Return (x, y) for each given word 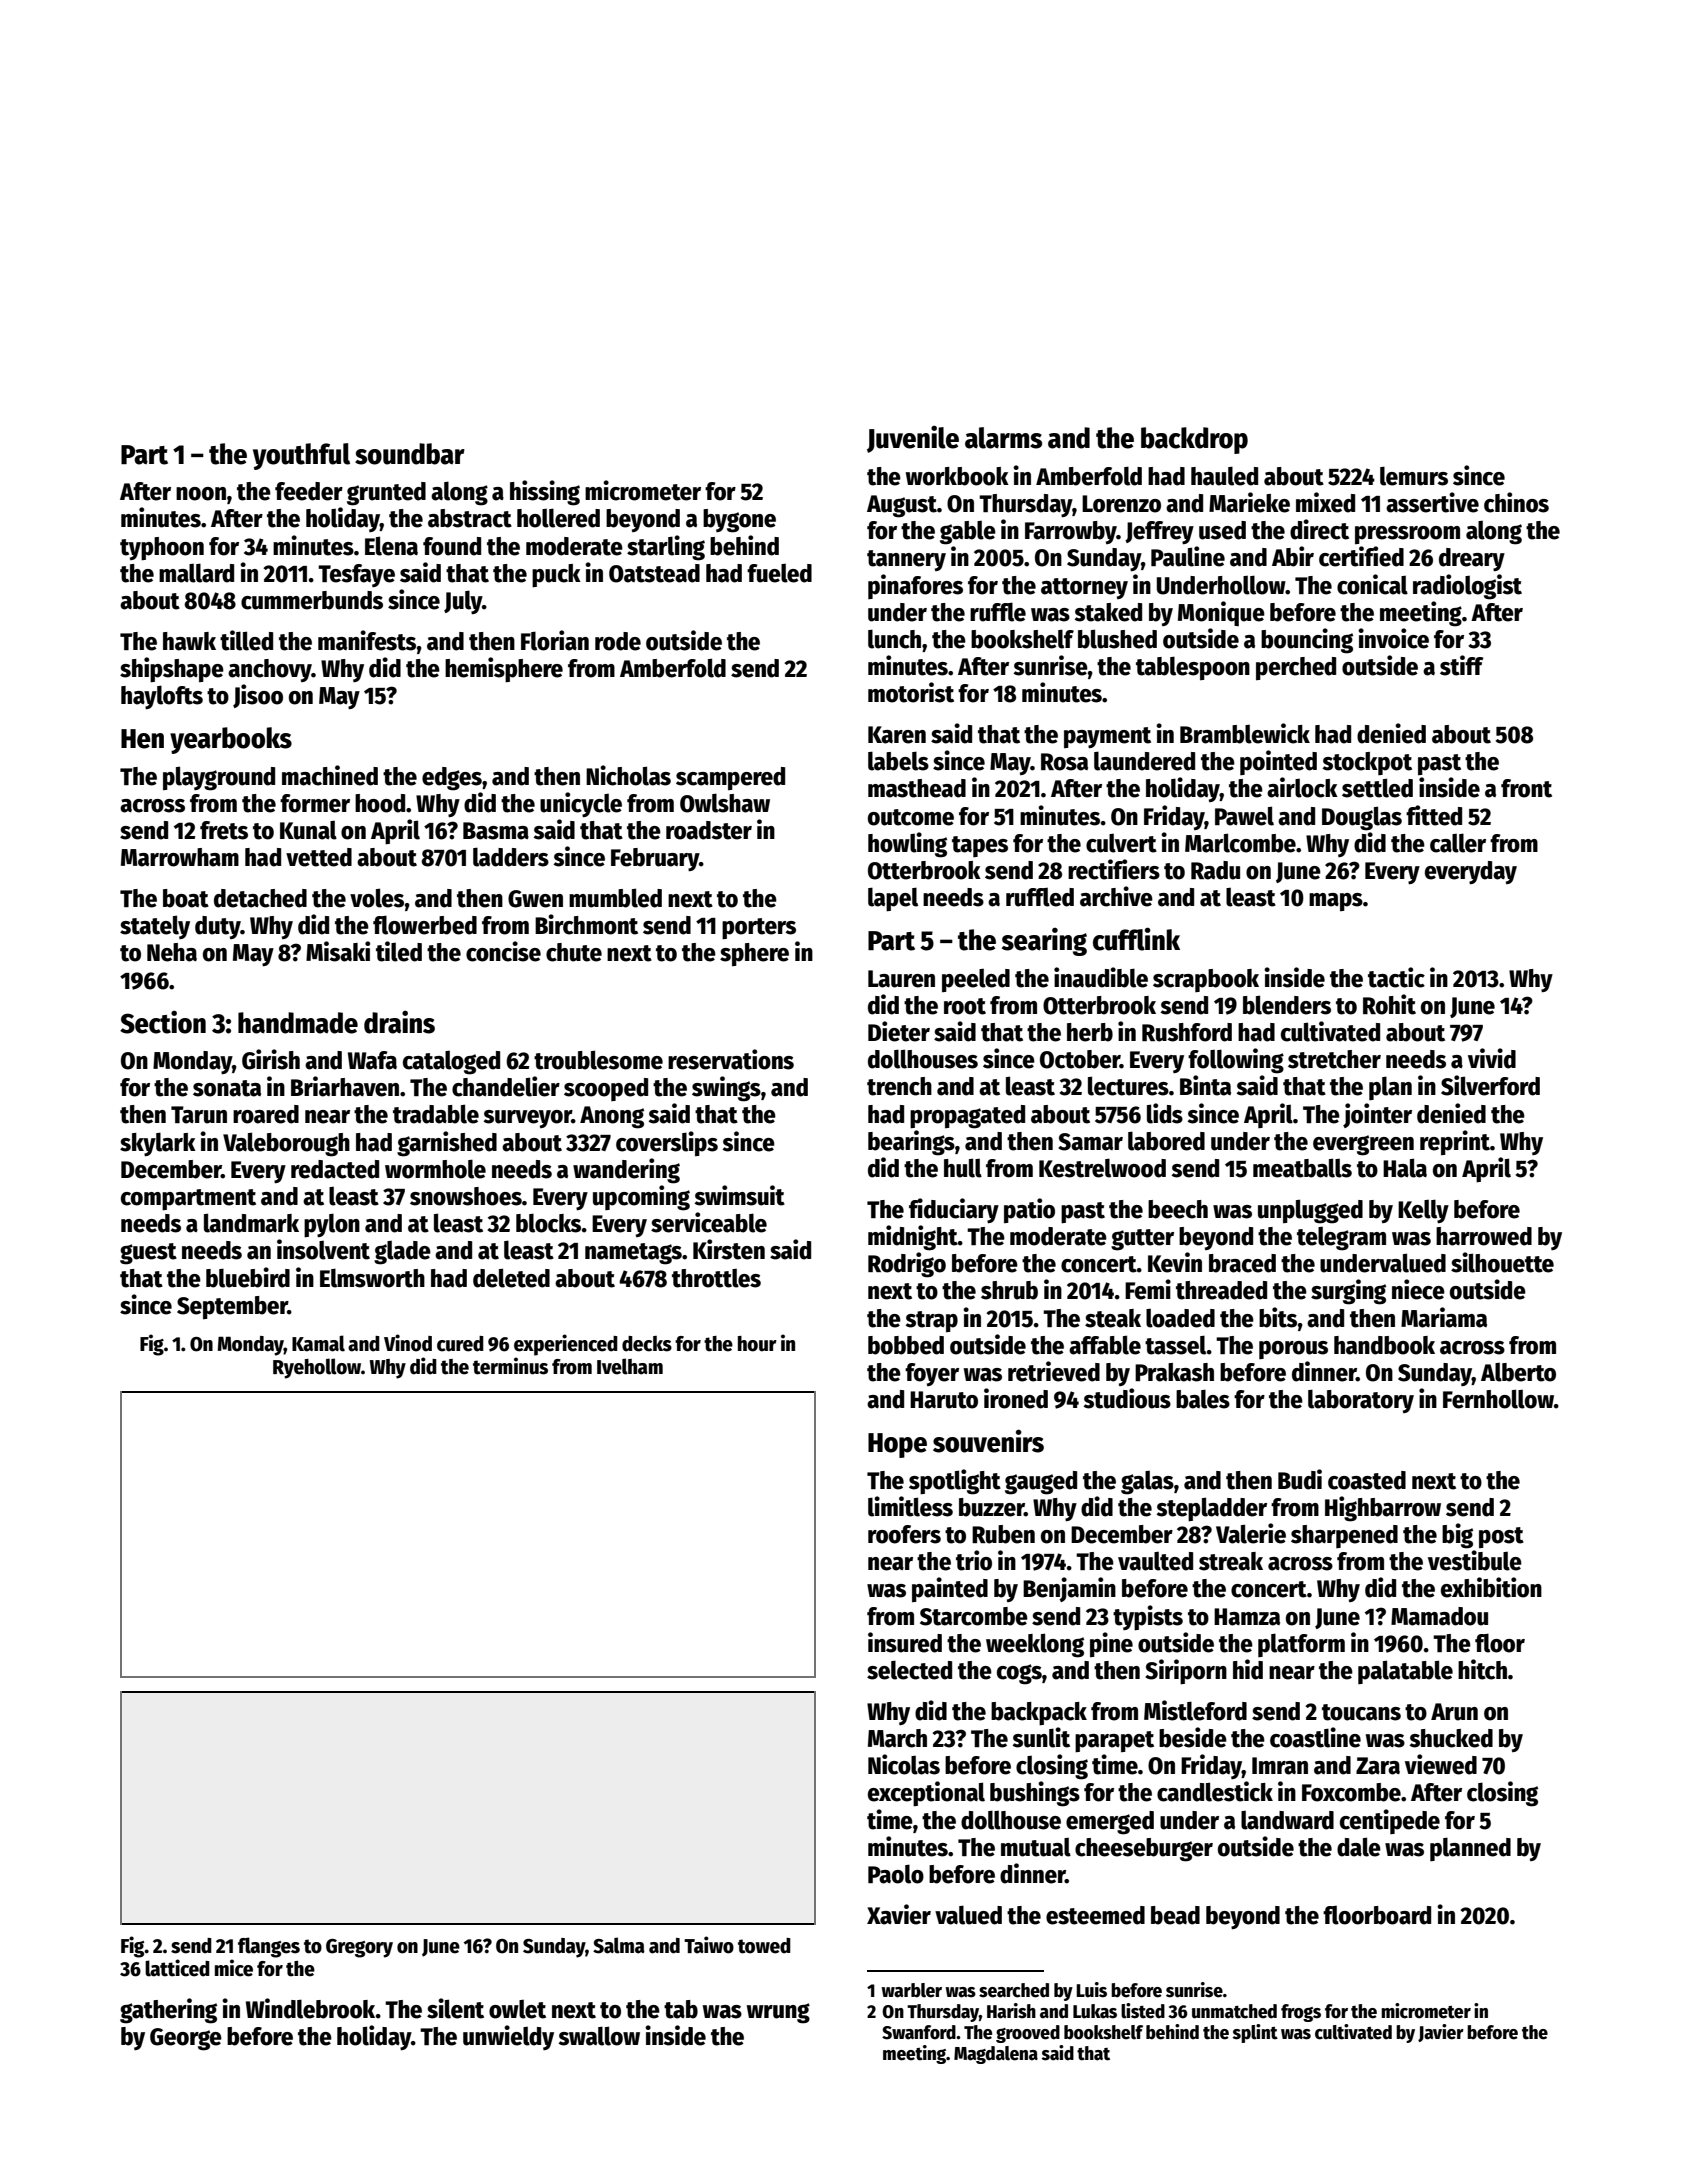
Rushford (1187, 1032)
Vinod (408, 1343)
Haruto (944, 1400)
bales (1203, 1399)
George (186, 2039)
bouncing (1307, 641)
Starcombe (974, 1616)
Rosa (1064, 762)
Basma (496, 831)
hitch (1482, 1669)
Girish (271, 1059)
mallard (196, 573)
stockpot (1367, 763)
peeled (976, 980)
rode (618, 641)
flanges (269, 1947)
